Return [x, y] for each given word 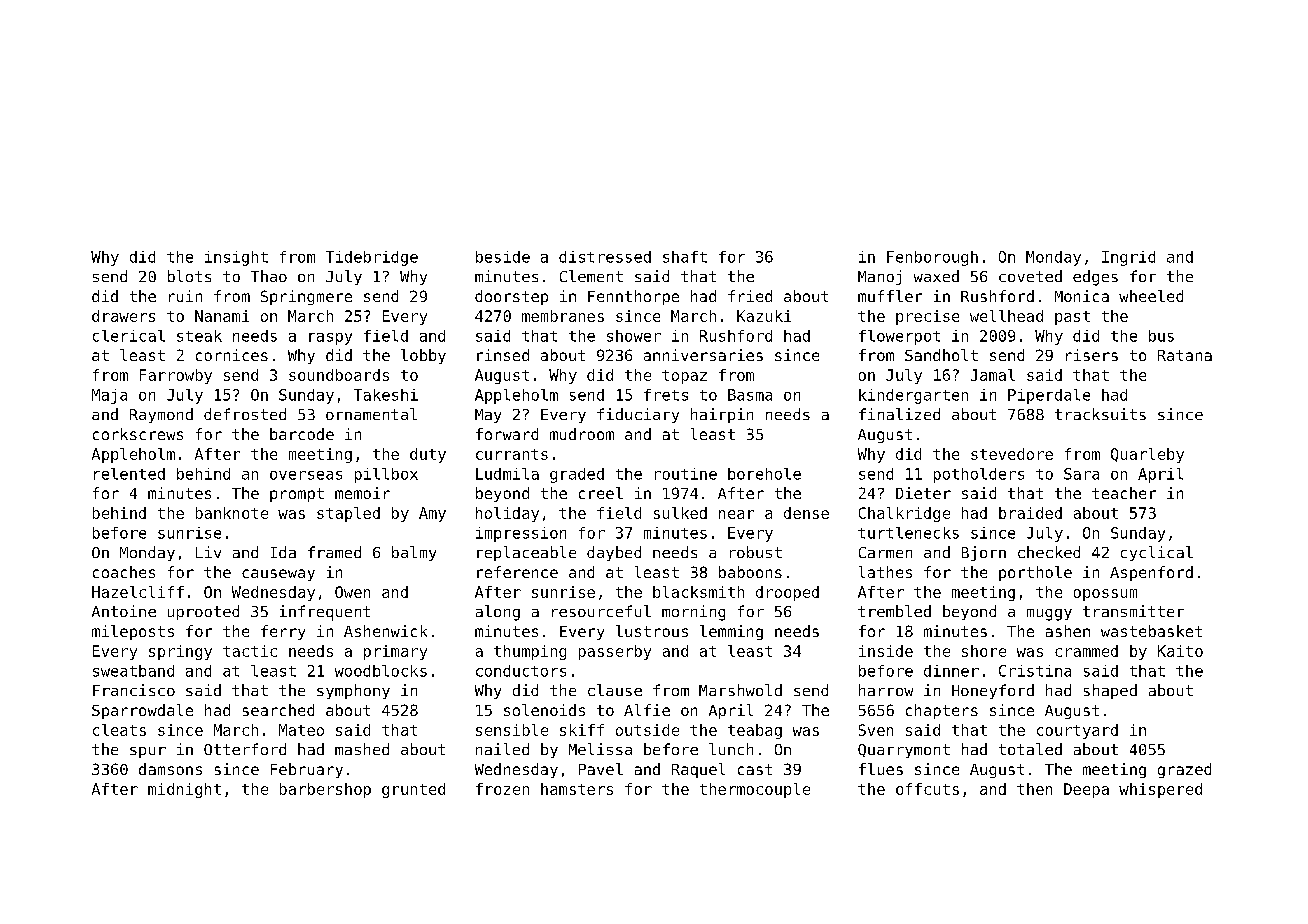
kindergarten [913, 396]
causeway [278, 575]
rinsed [503, 355]
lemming [731, 632]
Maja [109, 396]
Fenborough [932, 258]
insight [236, 258]
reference [517, 572]
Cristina [1035, 671]
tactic [250, 651]
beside [503, 257]
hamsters [577, 789]
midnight [184, 790]
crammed [1086, 651]
